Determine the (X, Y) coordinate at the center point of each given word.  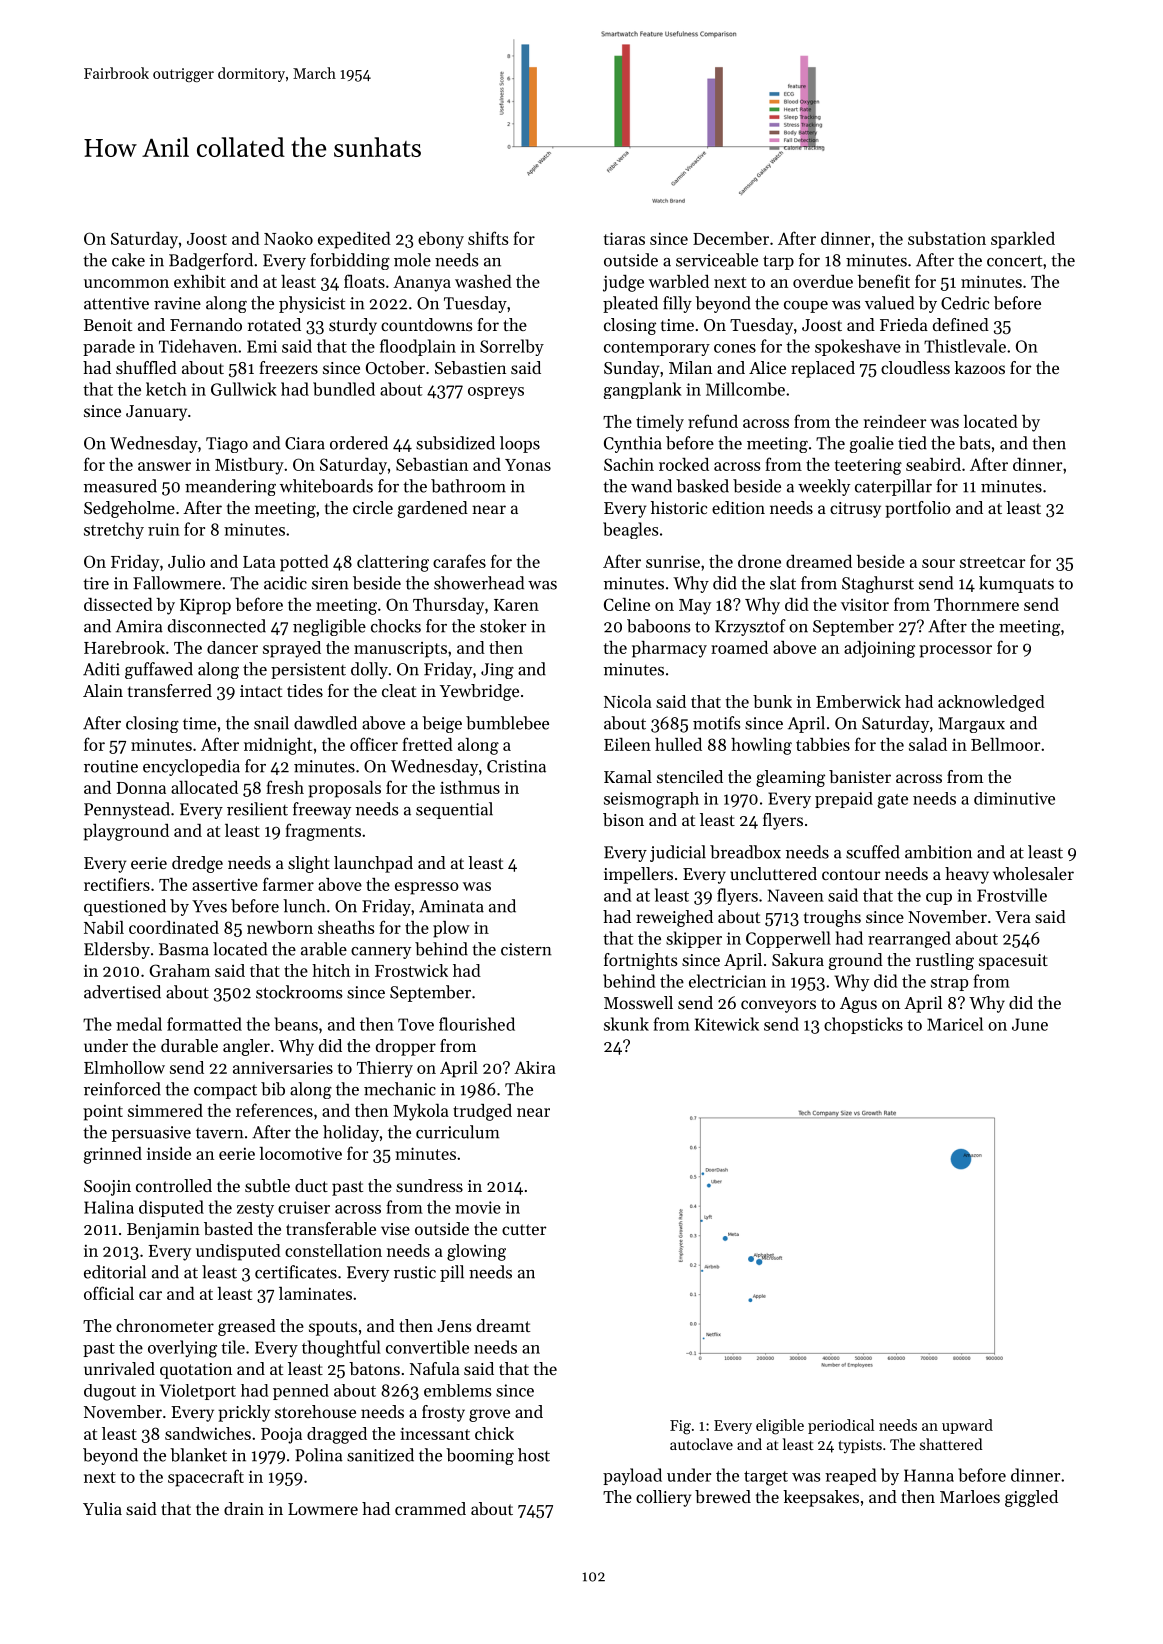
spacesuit (1013, 962)
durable (189, 1045)
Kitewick (727, 1024)
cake (128, 260)
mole (412, 260)
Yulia (102, 1508)
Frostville (1012, 895)
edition (738, 507)
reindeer (895, 421)
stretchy (114, 530)
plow (451, 929)
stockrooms (299, 992)
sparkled (1023, 240)
